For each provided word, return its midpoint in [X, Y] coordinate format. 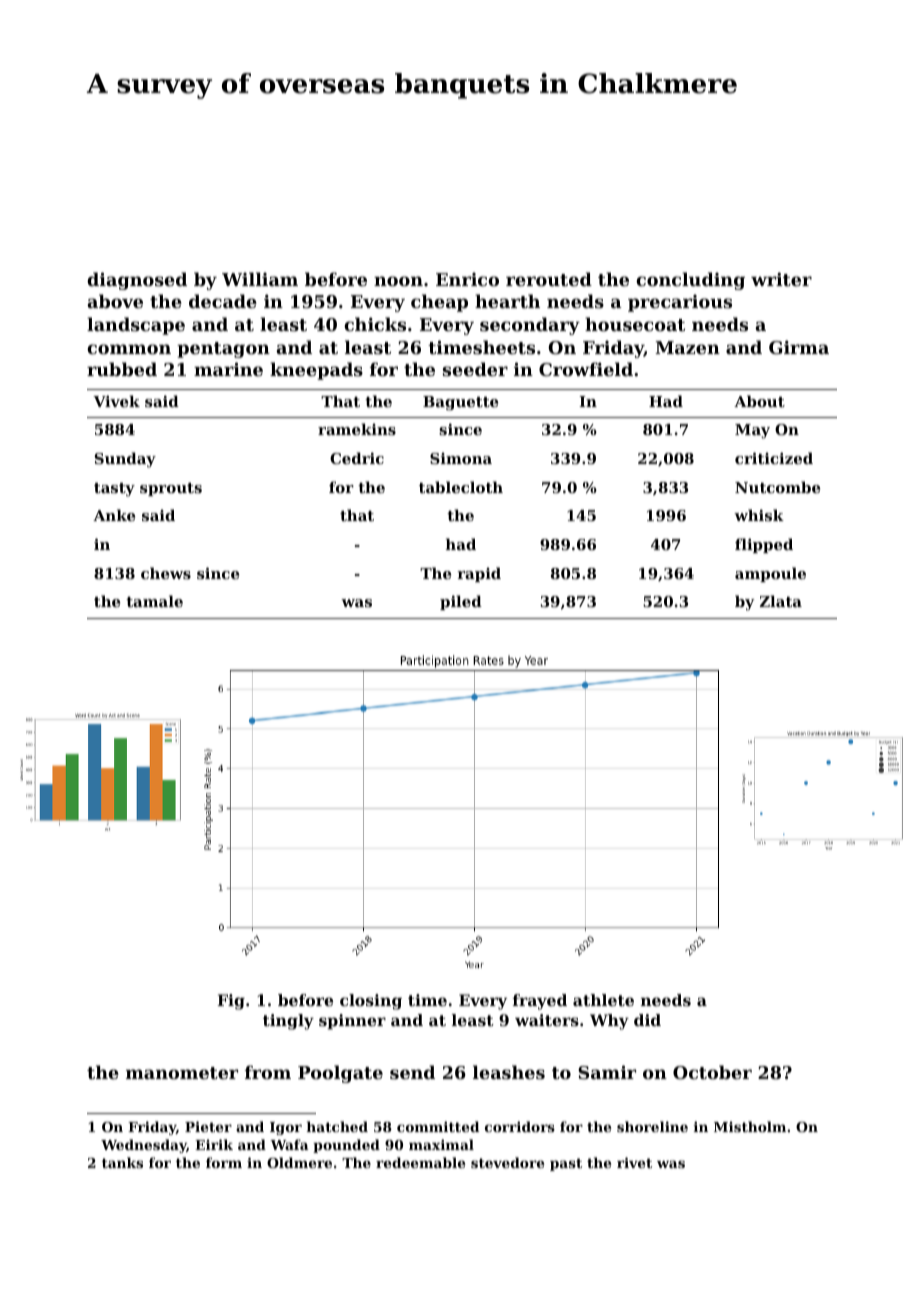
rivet [634, 1162]
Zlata [781, 601]
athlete [603, 1000]
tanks [122, 1162]
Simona [461, 458]
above [115, 301]
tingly [288, 1022]
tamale [154, 601]
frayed [540, 1002]
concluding [690, 281]
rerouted [549, 279]
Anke [114, 515]
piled [461, 602]
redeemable [420, 1162]
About [759, 401]
